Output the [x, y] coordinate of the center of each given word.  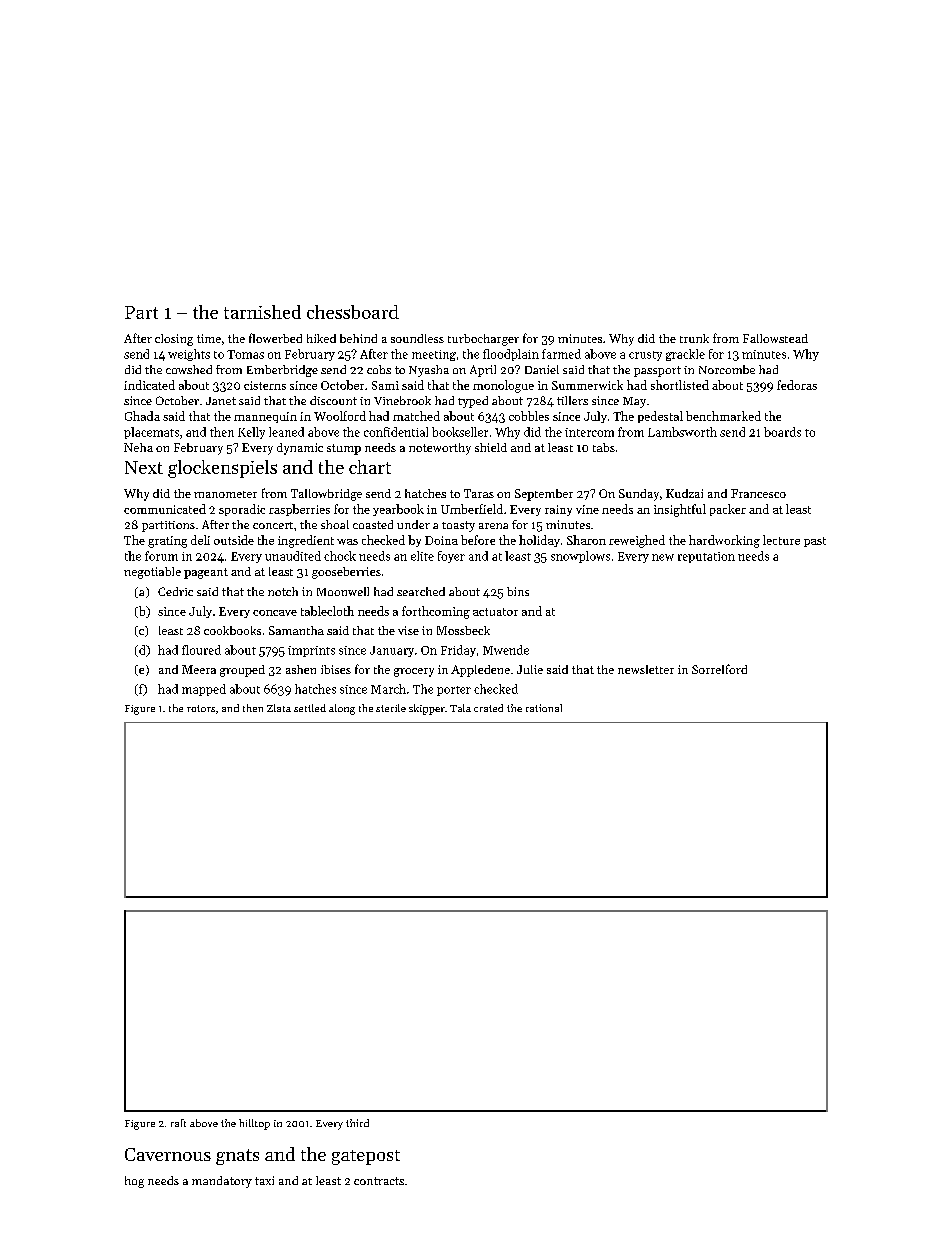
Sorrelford [719, 669]
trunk [694, 338]
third [357, 1123]
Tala [460, 708]
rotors [201, 708]
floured [201, 650]
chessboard [353, 312]
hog [134, 1182]
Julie [530, 669]
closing [174, 340]
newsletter [646, 669]
